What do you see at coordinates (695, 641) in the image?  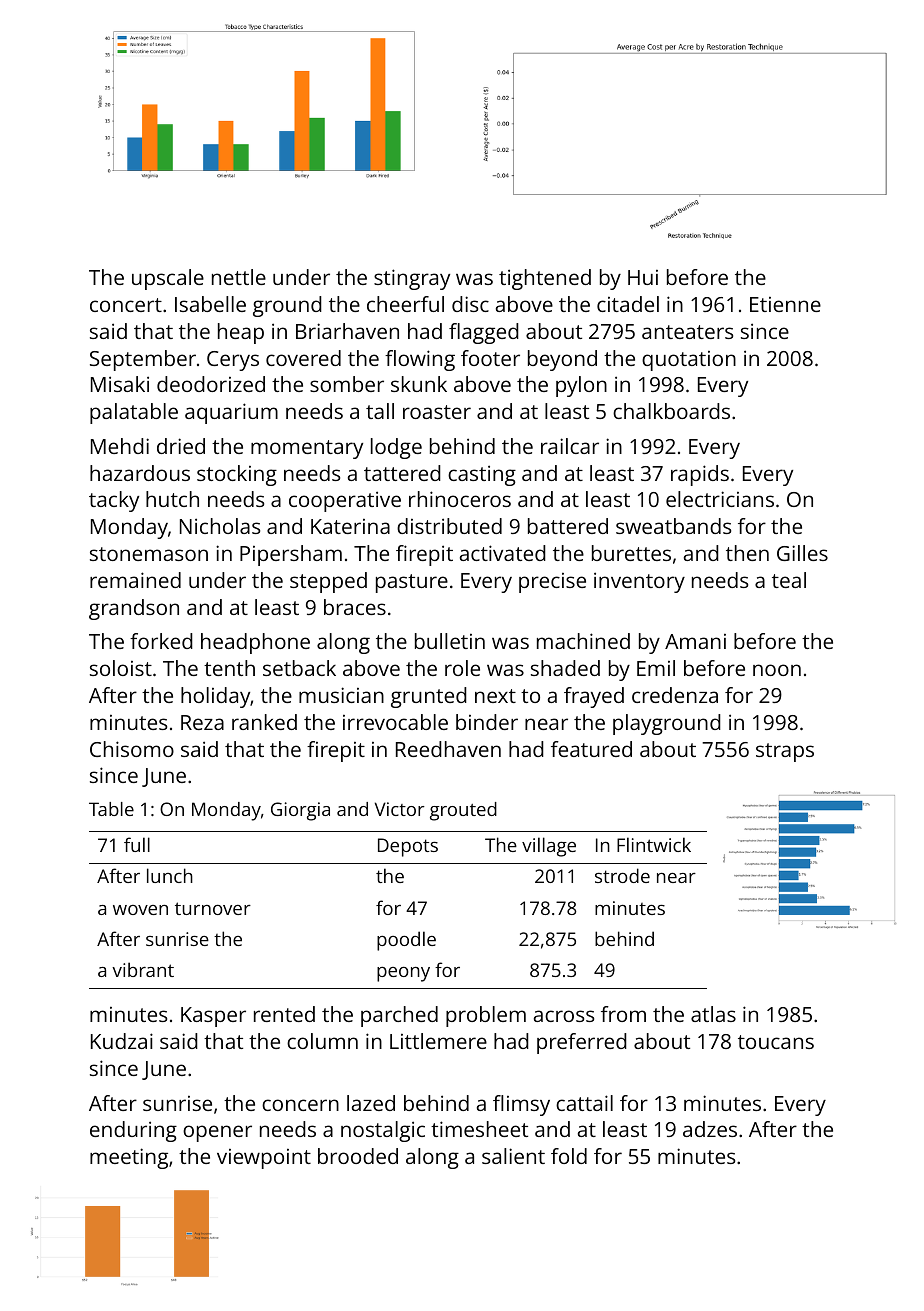 I see `Amani` at bounding box center [695, 641].
